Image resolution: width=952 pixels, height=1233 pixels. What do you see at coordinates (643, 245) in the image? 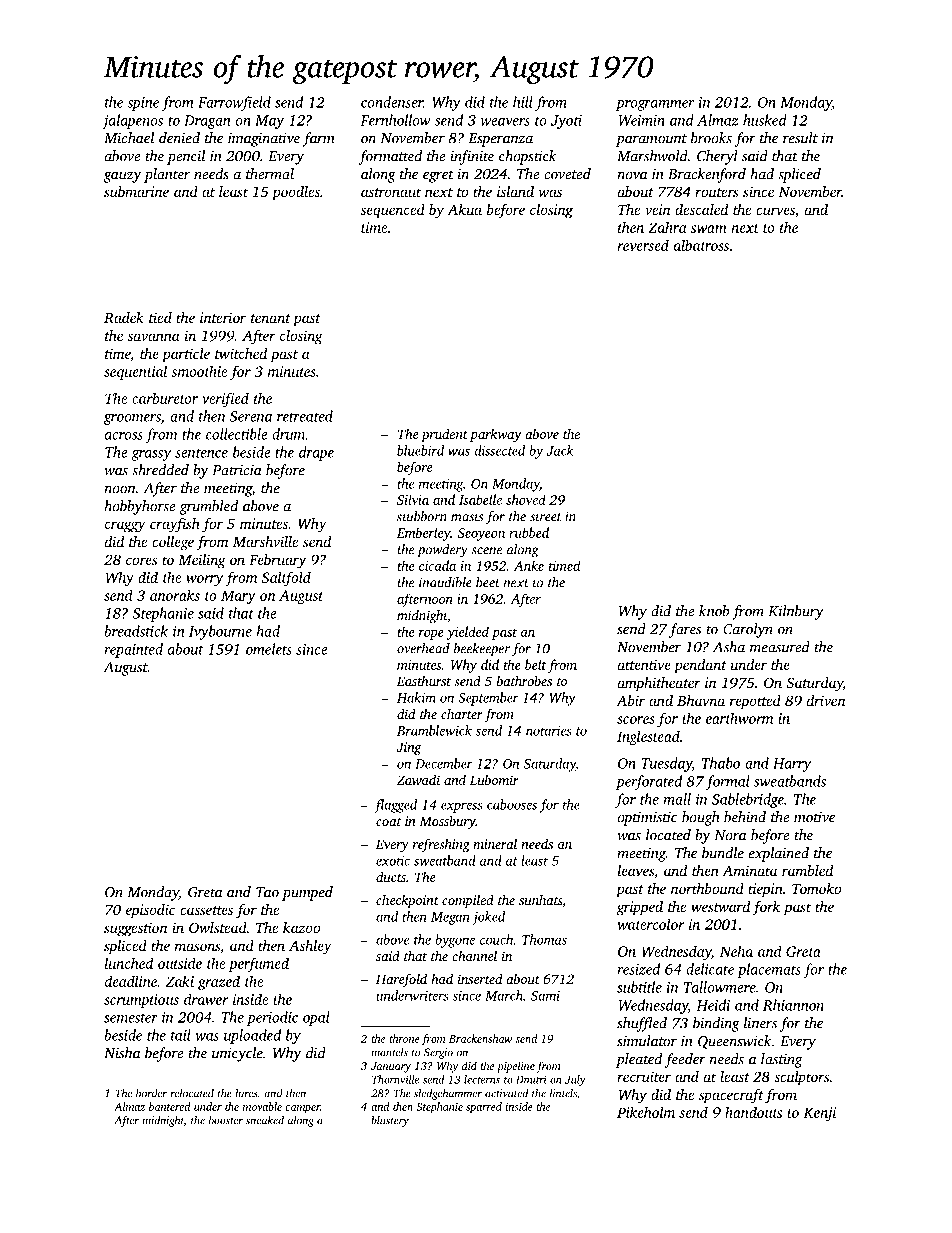
I see `reversed` at bounding box center [643, 245].
